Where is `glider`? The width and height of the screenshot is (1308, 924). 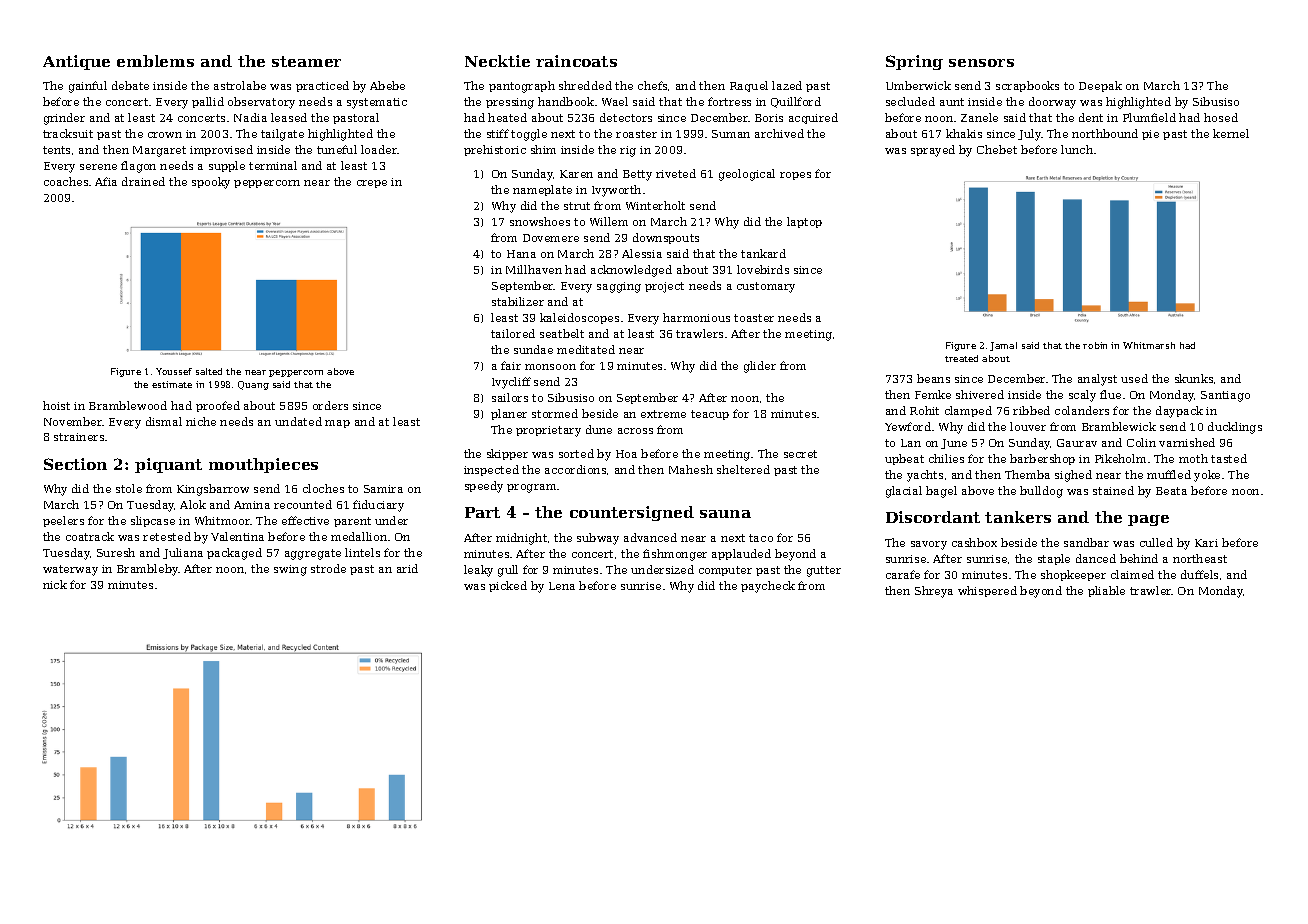
glider is located at coordinates (760, 367).
